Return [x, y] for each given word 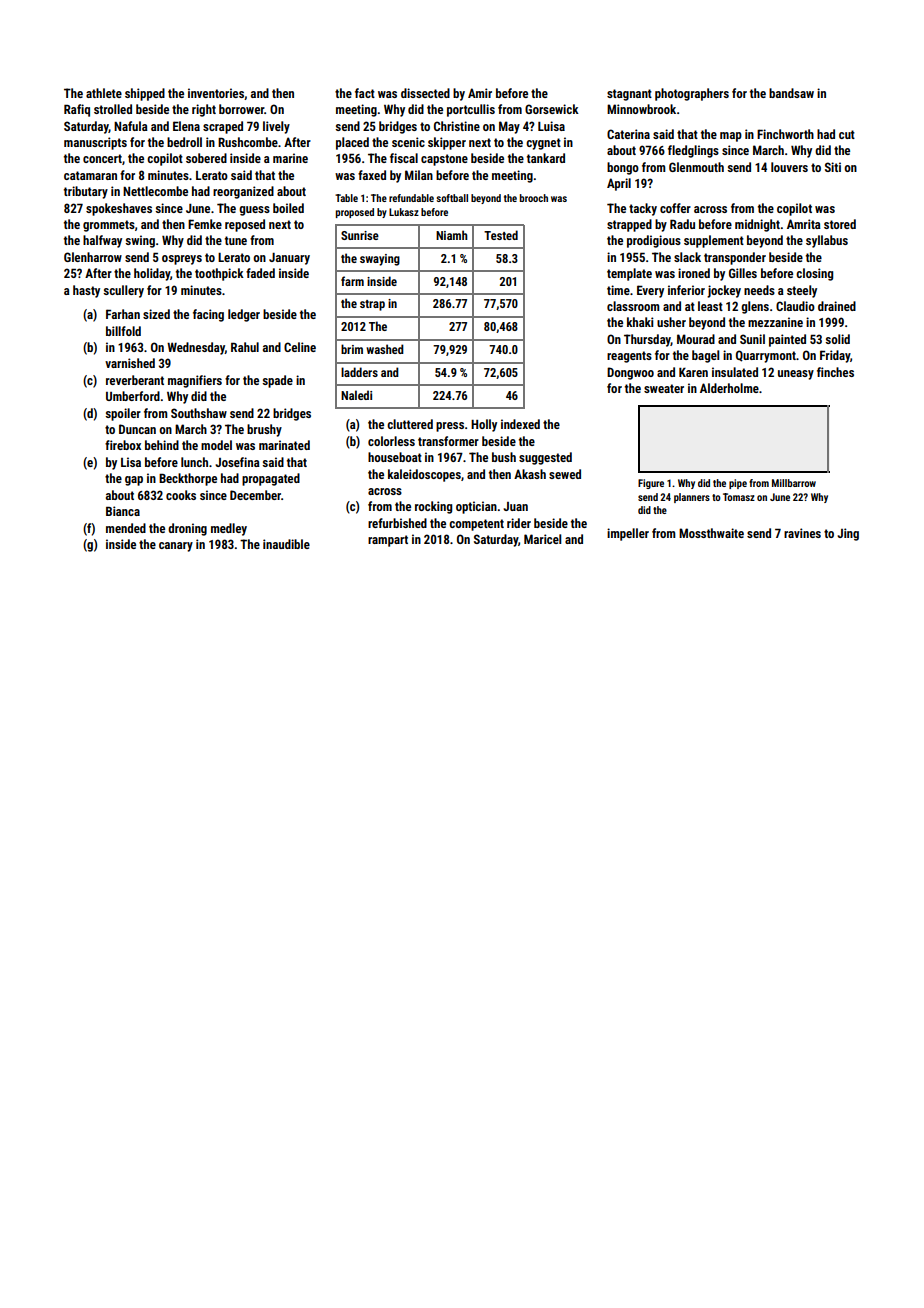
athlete [104, 93]
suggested [545, 458]
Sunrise [360, 235]
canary [176, 547]
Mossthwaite [711, 533]
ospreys [182, 260]
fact [365, 93]
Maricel [542, 539]
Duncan [137, 429]
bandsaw [791, 93]
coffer [675, 208]
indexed [520, 424]
